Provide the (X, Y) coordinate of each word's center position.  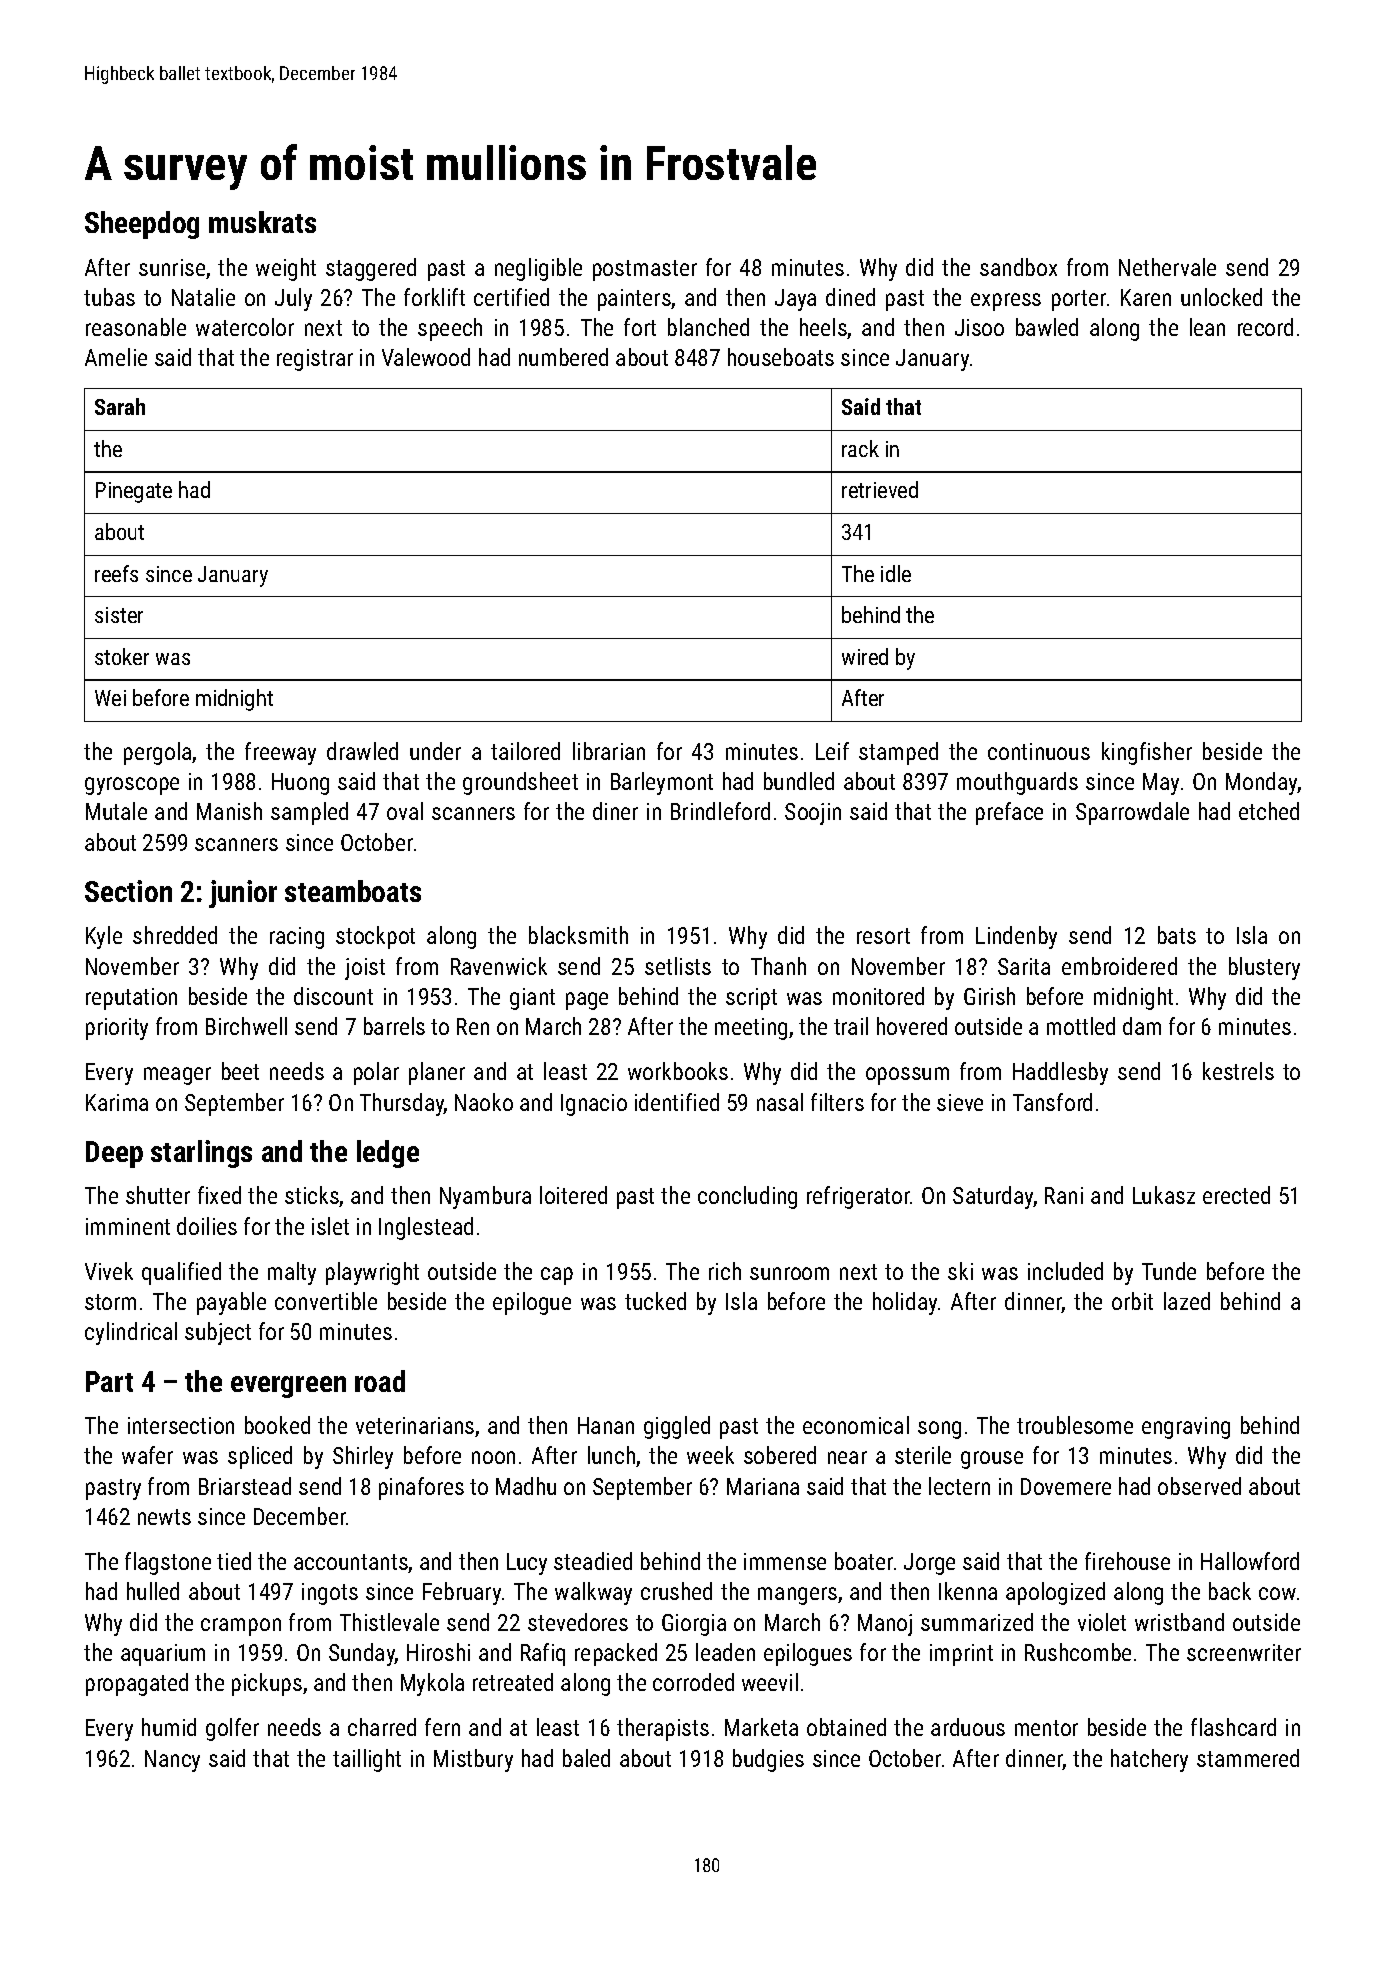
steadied (593, 1561)
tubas (109, 297)
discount (333, 996)
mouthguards (1017, 783)
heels (824, 328)
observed (1199, 1486)
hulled (153, 1591)
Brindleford (720, 811)
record (1265, 327)
